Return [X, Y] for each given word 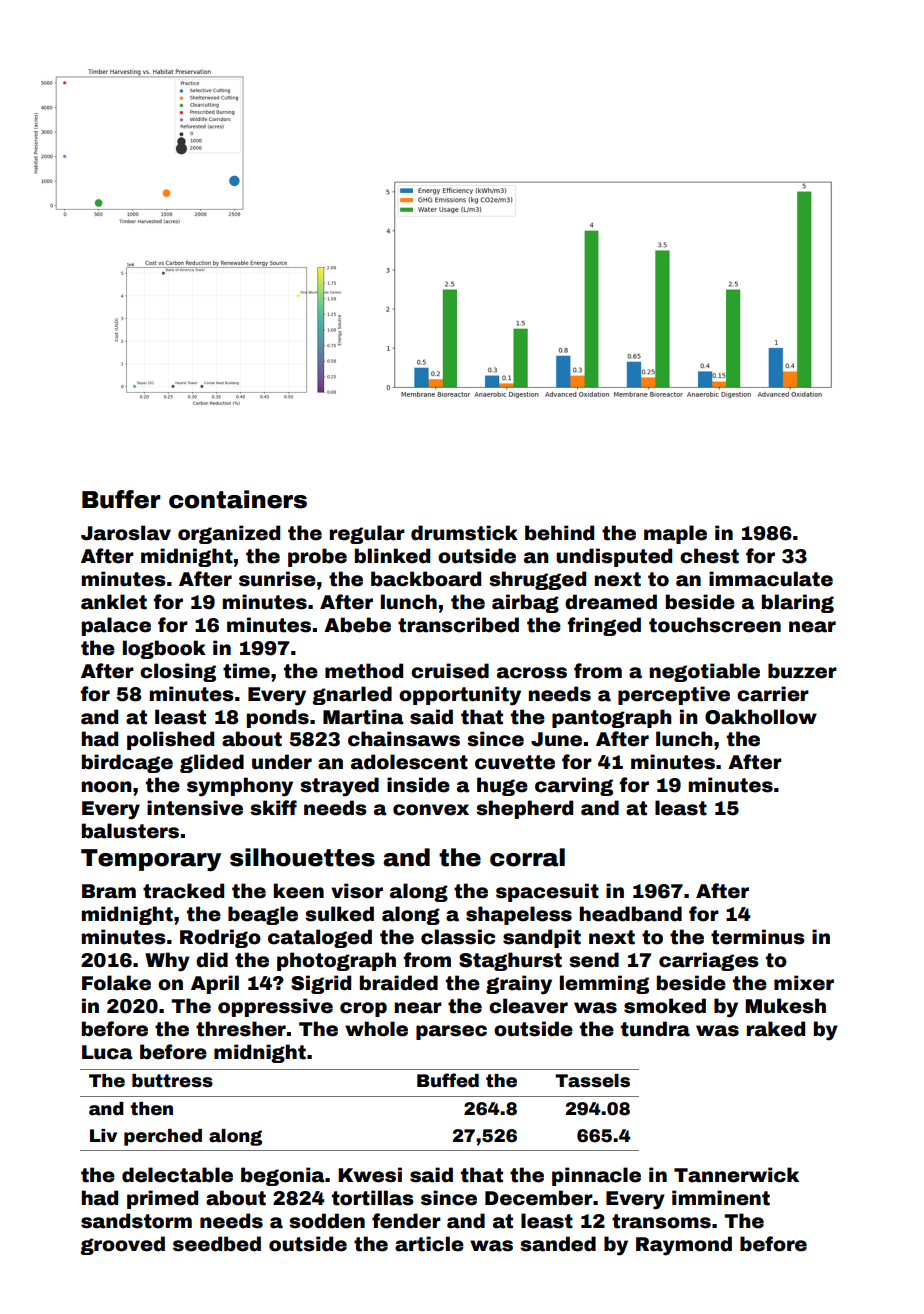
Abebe [357, 625]
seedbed [217, 1244]
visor [357, 891]
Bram [109, 891]
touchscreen [715, 625]
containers [238, 499]
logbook [164, 649]
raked [775, 1029]
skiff [273, 808]
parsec [451, 1032]
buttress [172, 1081]
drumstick [464, 533]
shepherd [524, 809]
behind [559, 533]
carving [574, 786]
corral [527, 857]
